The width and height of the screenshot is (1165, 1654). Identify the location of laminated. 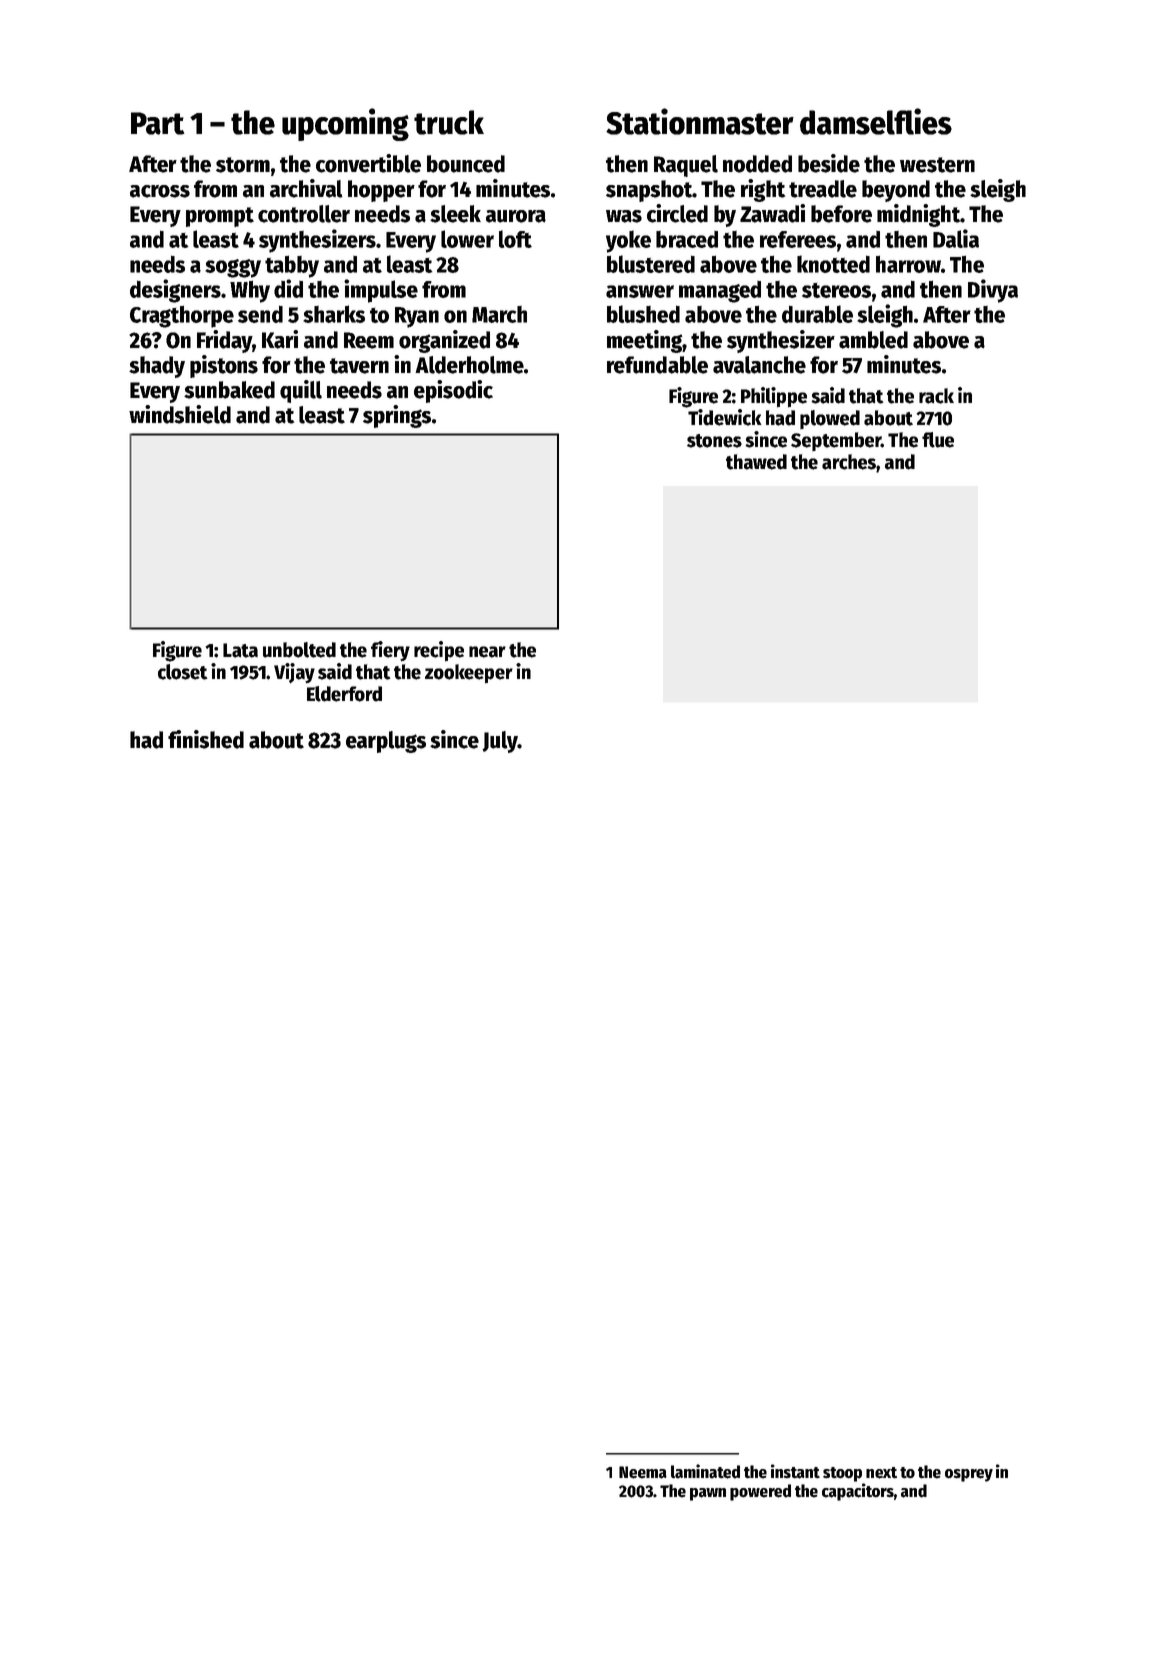
(705, 1471).
